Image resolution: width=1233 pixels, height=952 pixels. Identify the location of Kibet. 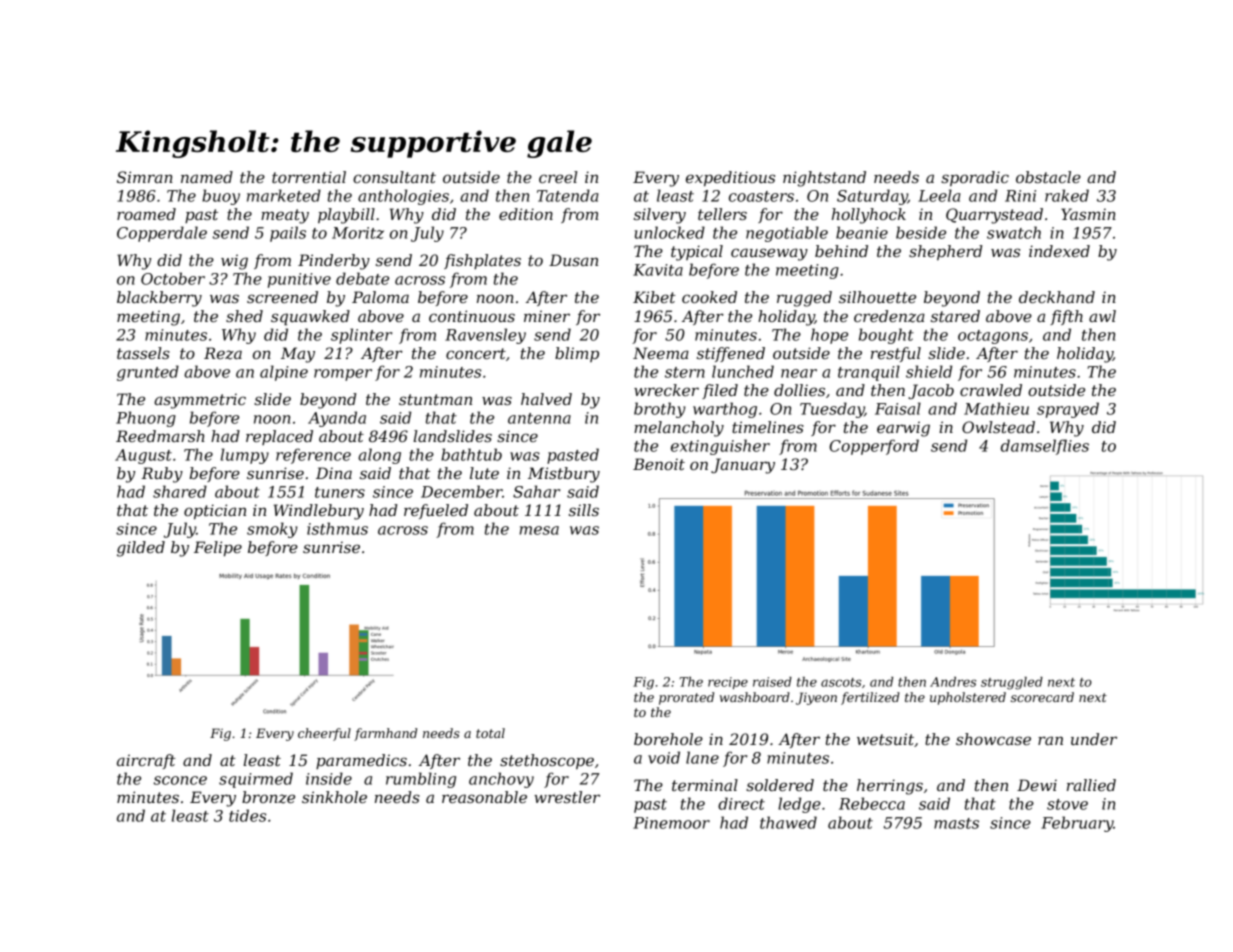
(654, 297).
